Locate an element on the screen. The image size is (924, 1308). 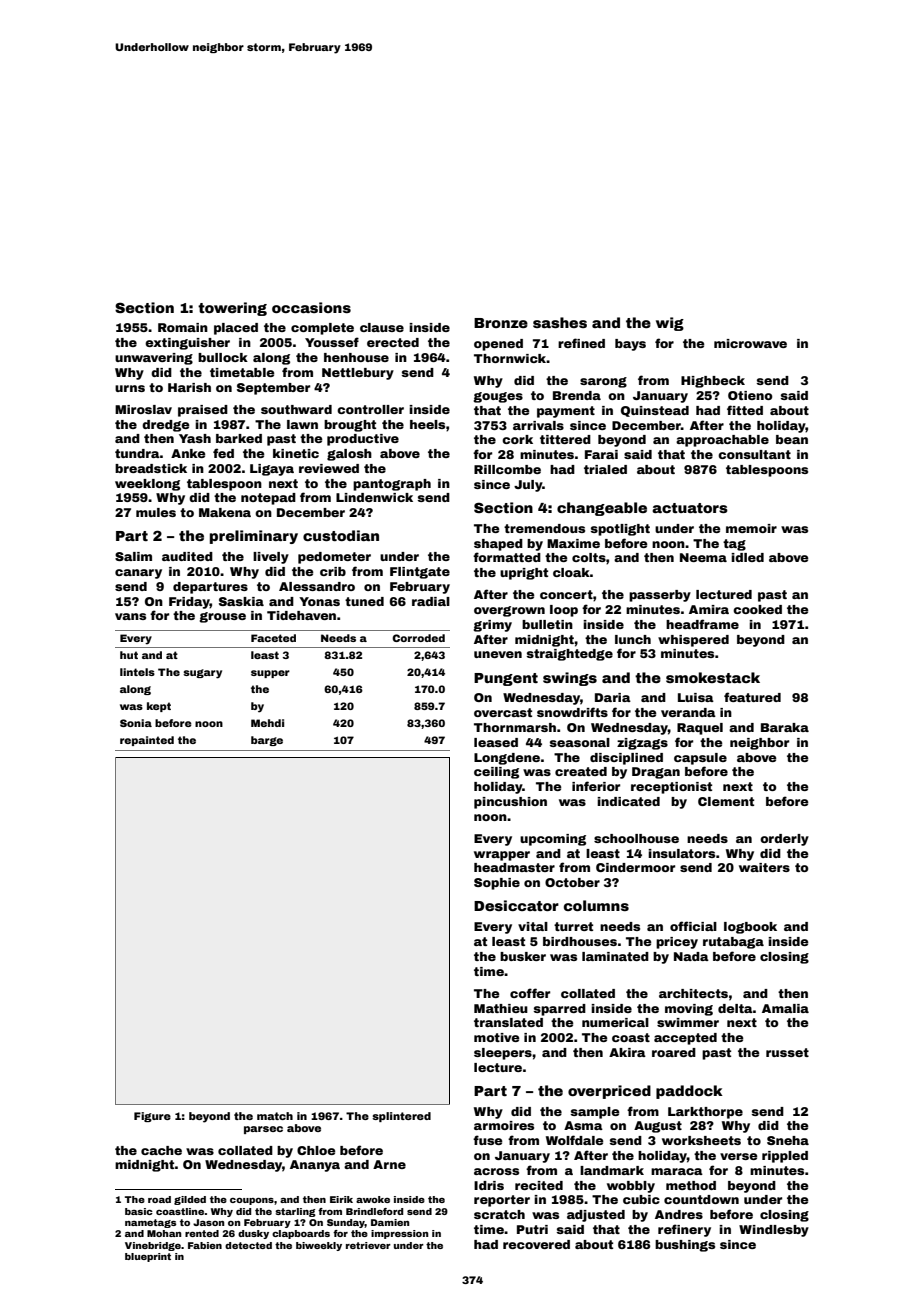
unwavering is located at coordinates (154, 359).
